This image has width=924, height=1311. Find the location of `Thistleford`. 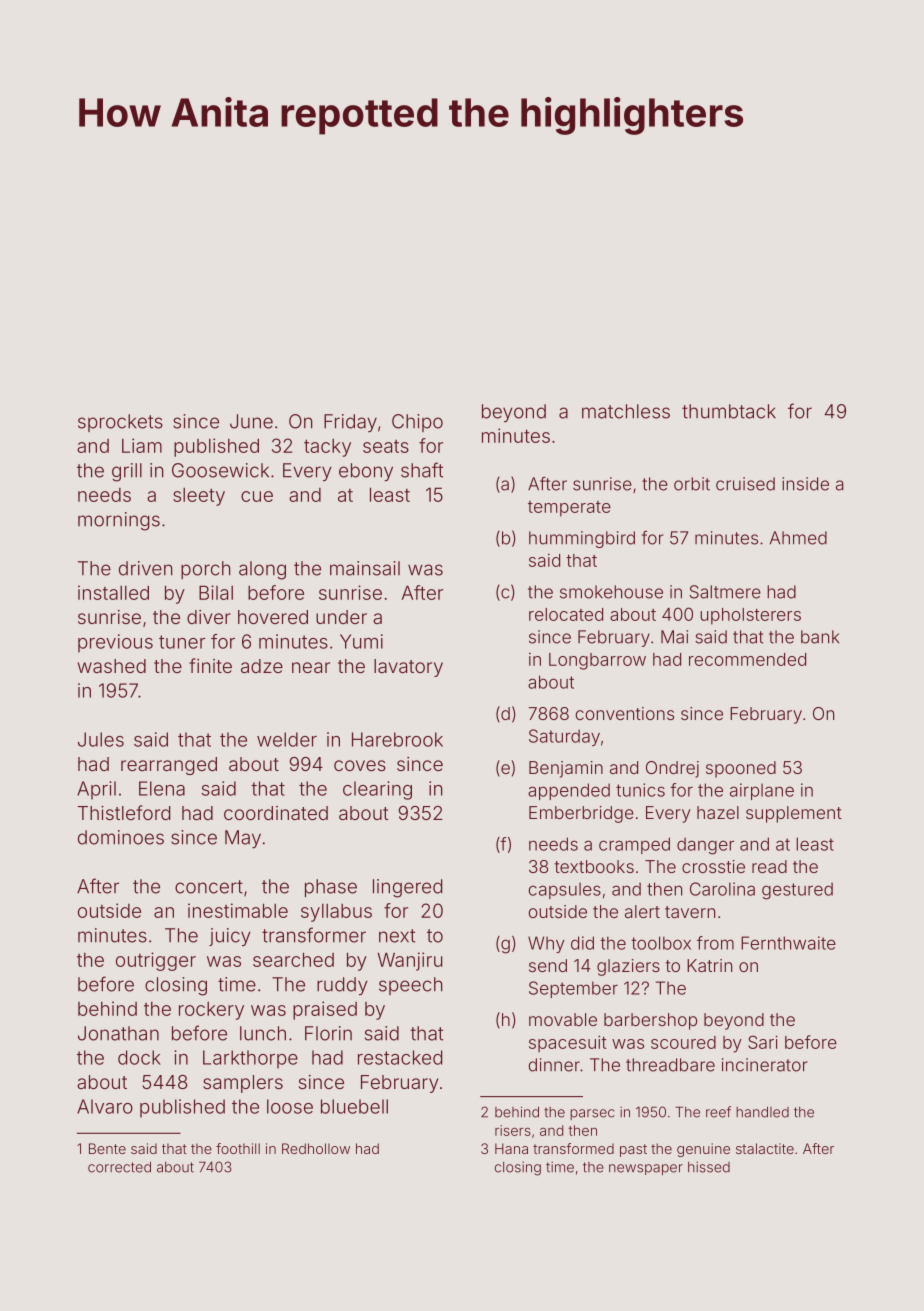

Thistleford is located at coordinates (124, 812).
